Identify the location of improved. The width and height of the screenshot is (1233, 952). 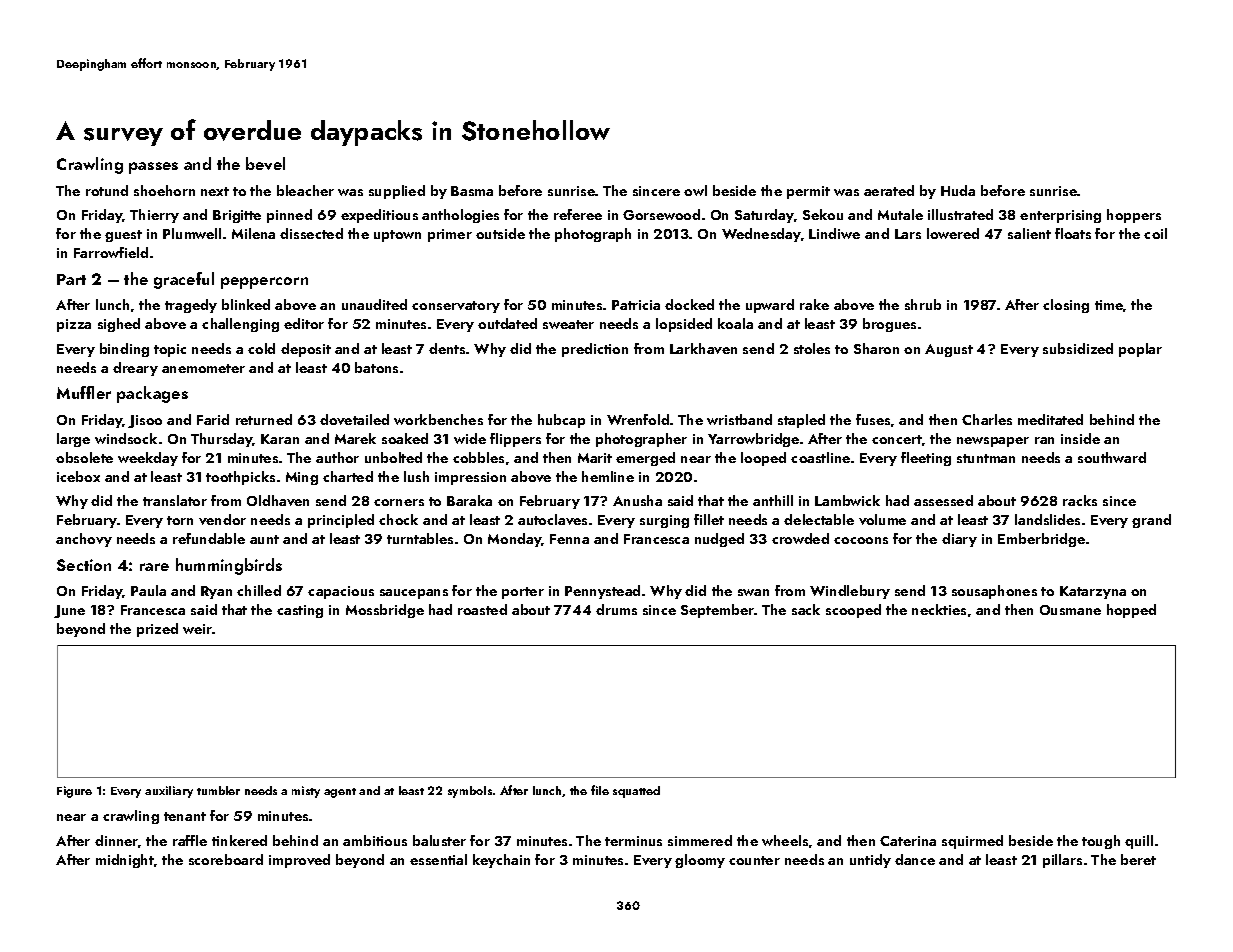
(299, 861).
